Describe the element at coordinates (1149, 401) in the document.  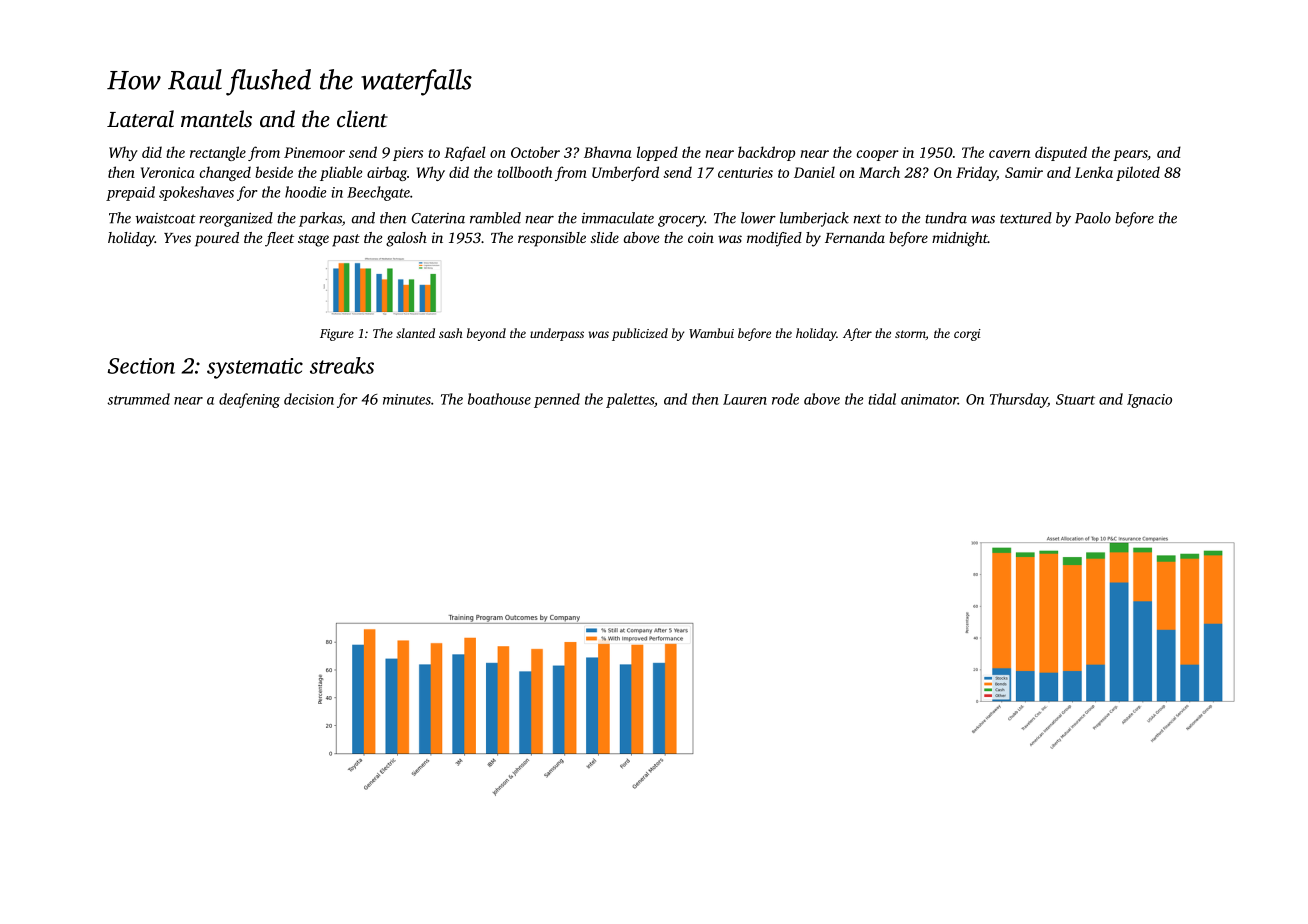
I see `Ignacio` at that location.
